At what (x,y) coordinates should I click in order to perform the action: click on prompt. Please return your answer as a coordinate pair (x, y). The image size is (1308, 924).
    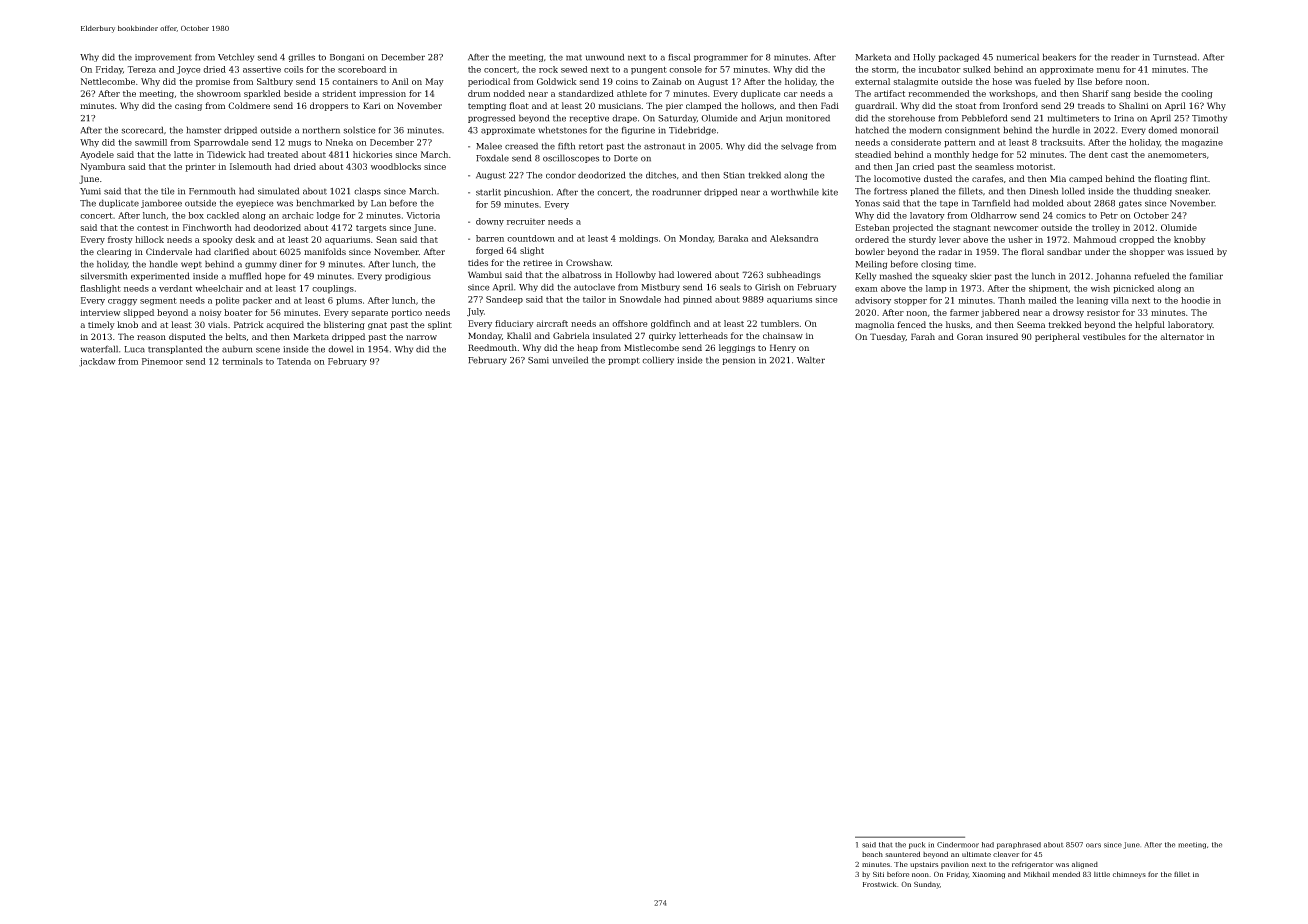
    Looking at the image, I should click on (624, 361).
